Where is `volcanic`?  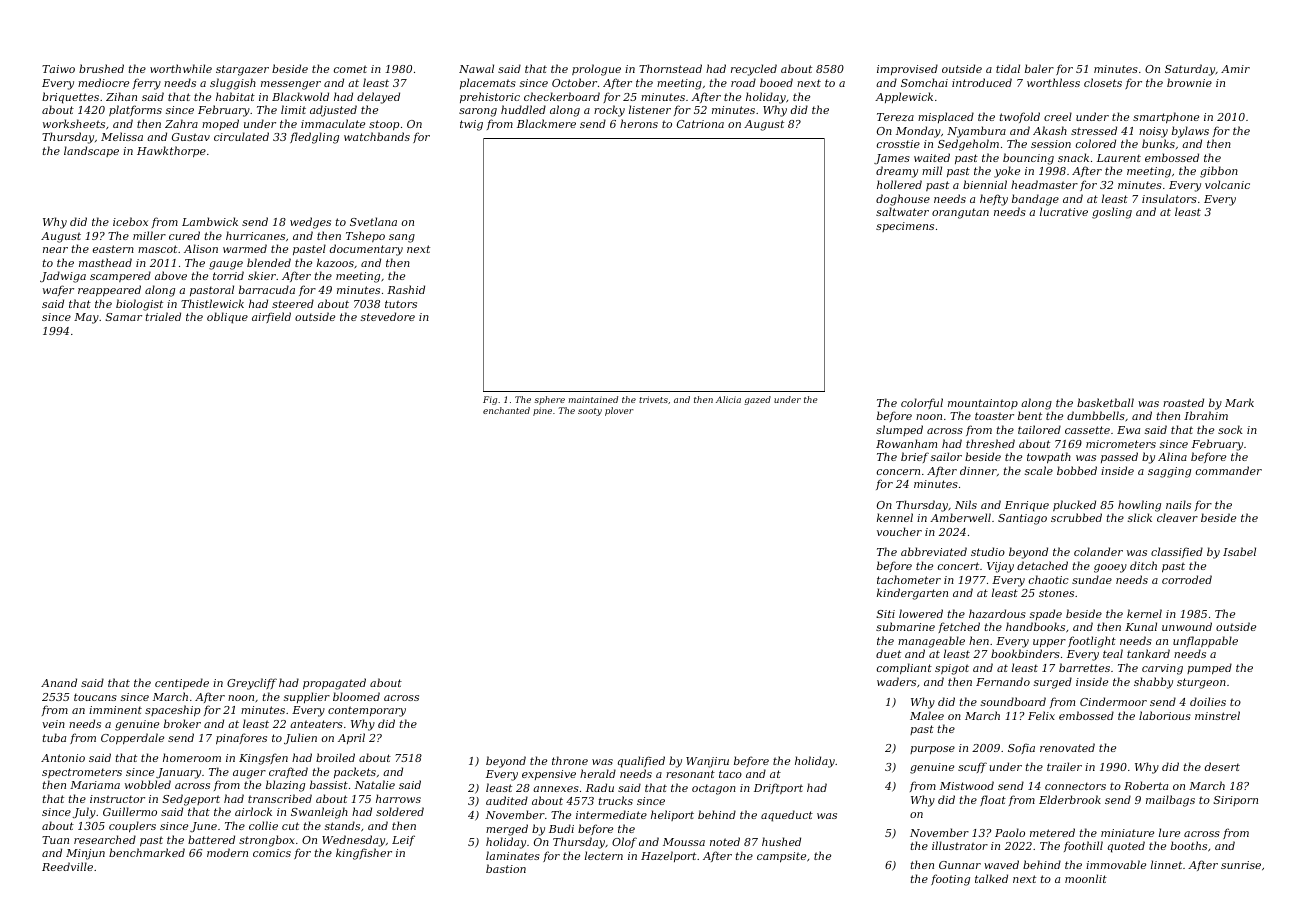
volcanic is located at coordinates (1227, 184).
